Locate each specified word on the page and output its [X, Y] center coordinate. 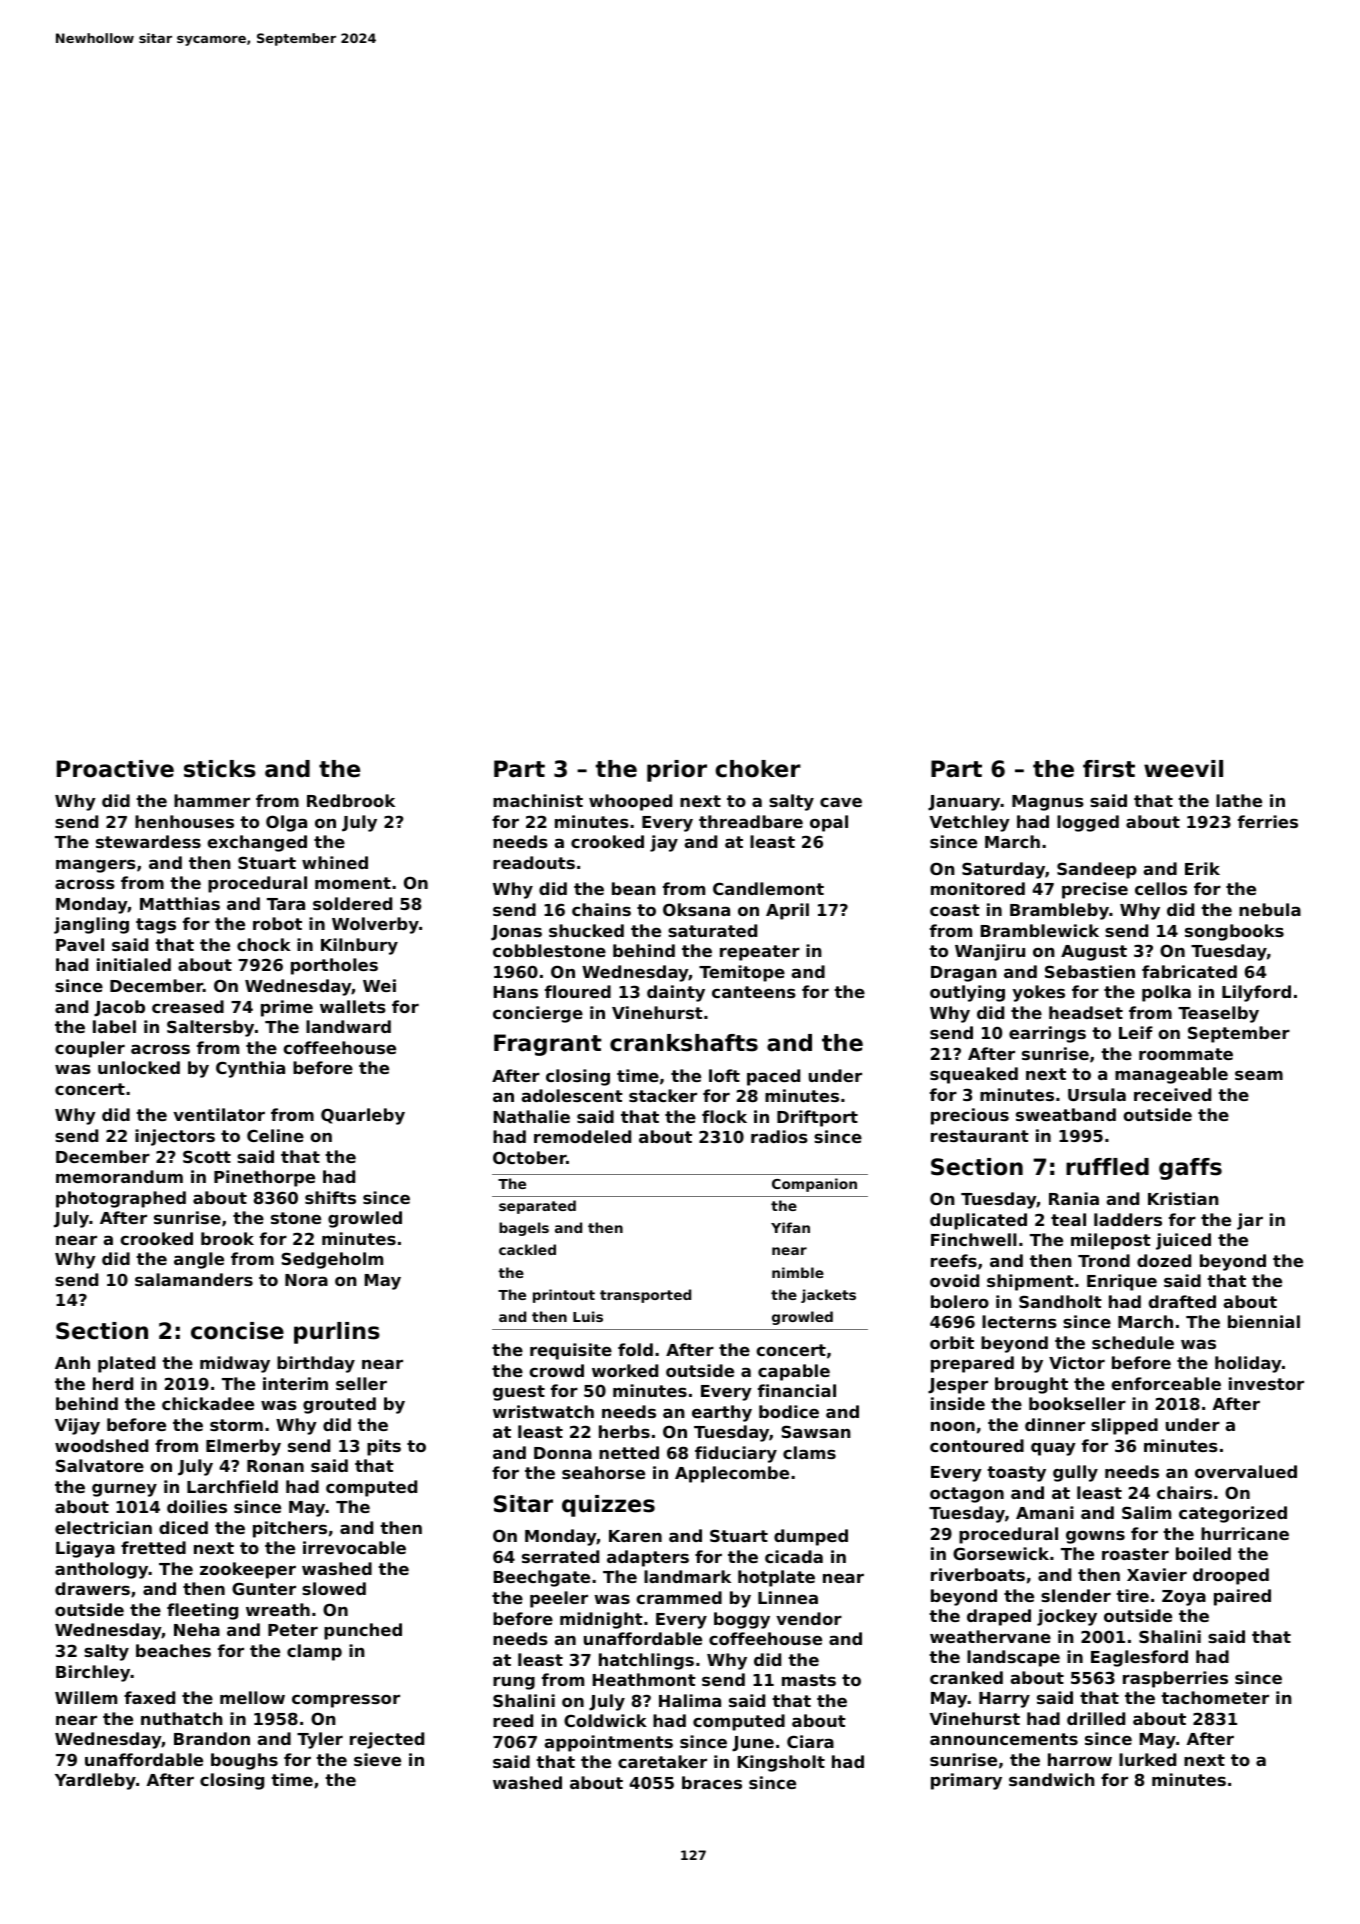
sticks [220, 769]
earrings [1047, 1034]
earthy [722, 1413]
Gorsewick [1001, 1553]
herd [113, 1383]
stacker [663, 1095]
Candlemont [768, 888]
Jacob [119, 1008]
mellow [252, 1697]
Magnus [1048, 803]
